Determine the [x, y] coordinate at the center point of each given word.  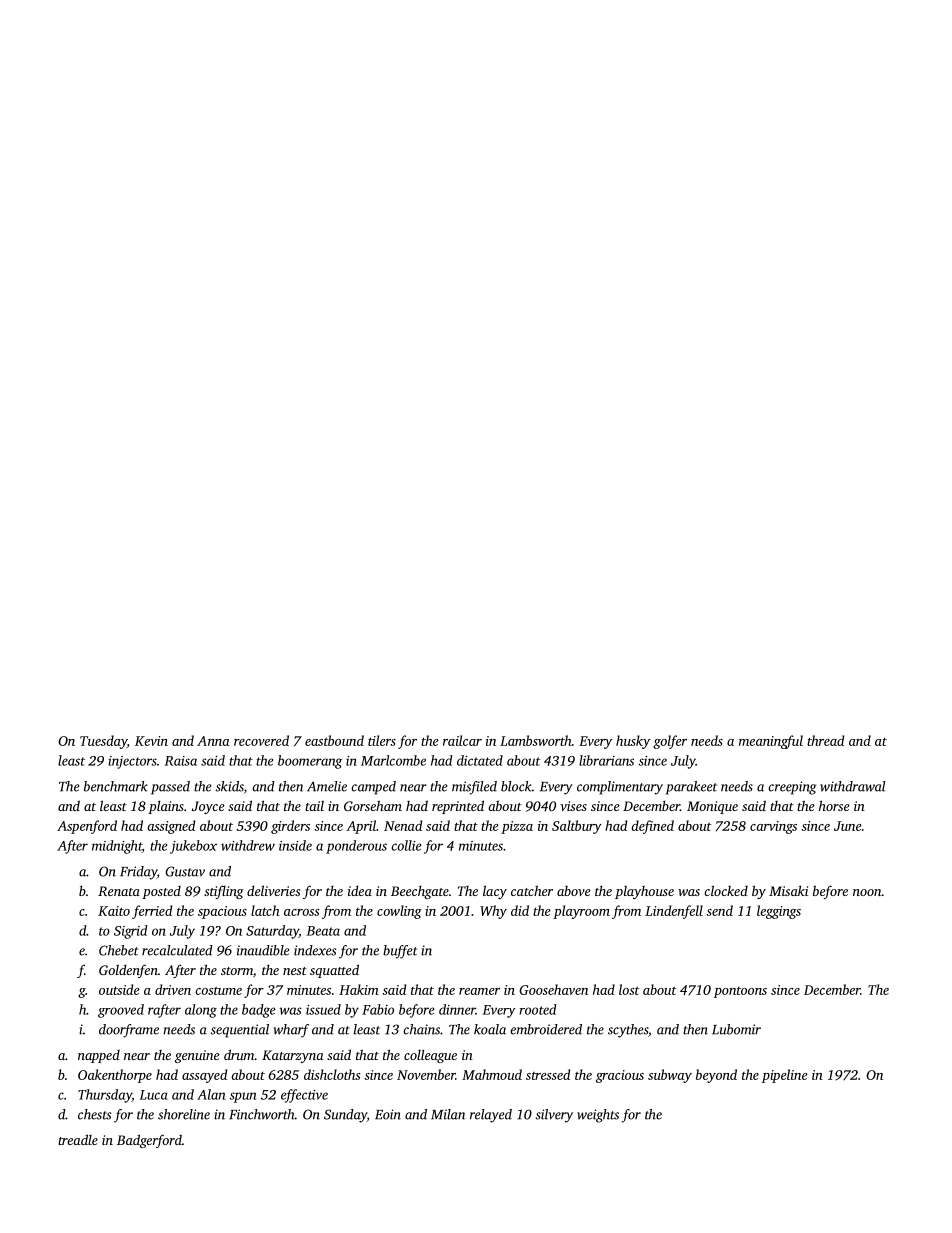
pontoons [740, 992]
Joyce [208, 807]
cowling [399, 912]
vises [573, 806]
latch [265, 910]
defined [652, 827]
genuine [197, 1056]
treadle [78, 1139]
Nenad [403, 825]
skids [230, 786]
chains [421, 1029]
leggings [779, 912]
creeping [792, 788]
